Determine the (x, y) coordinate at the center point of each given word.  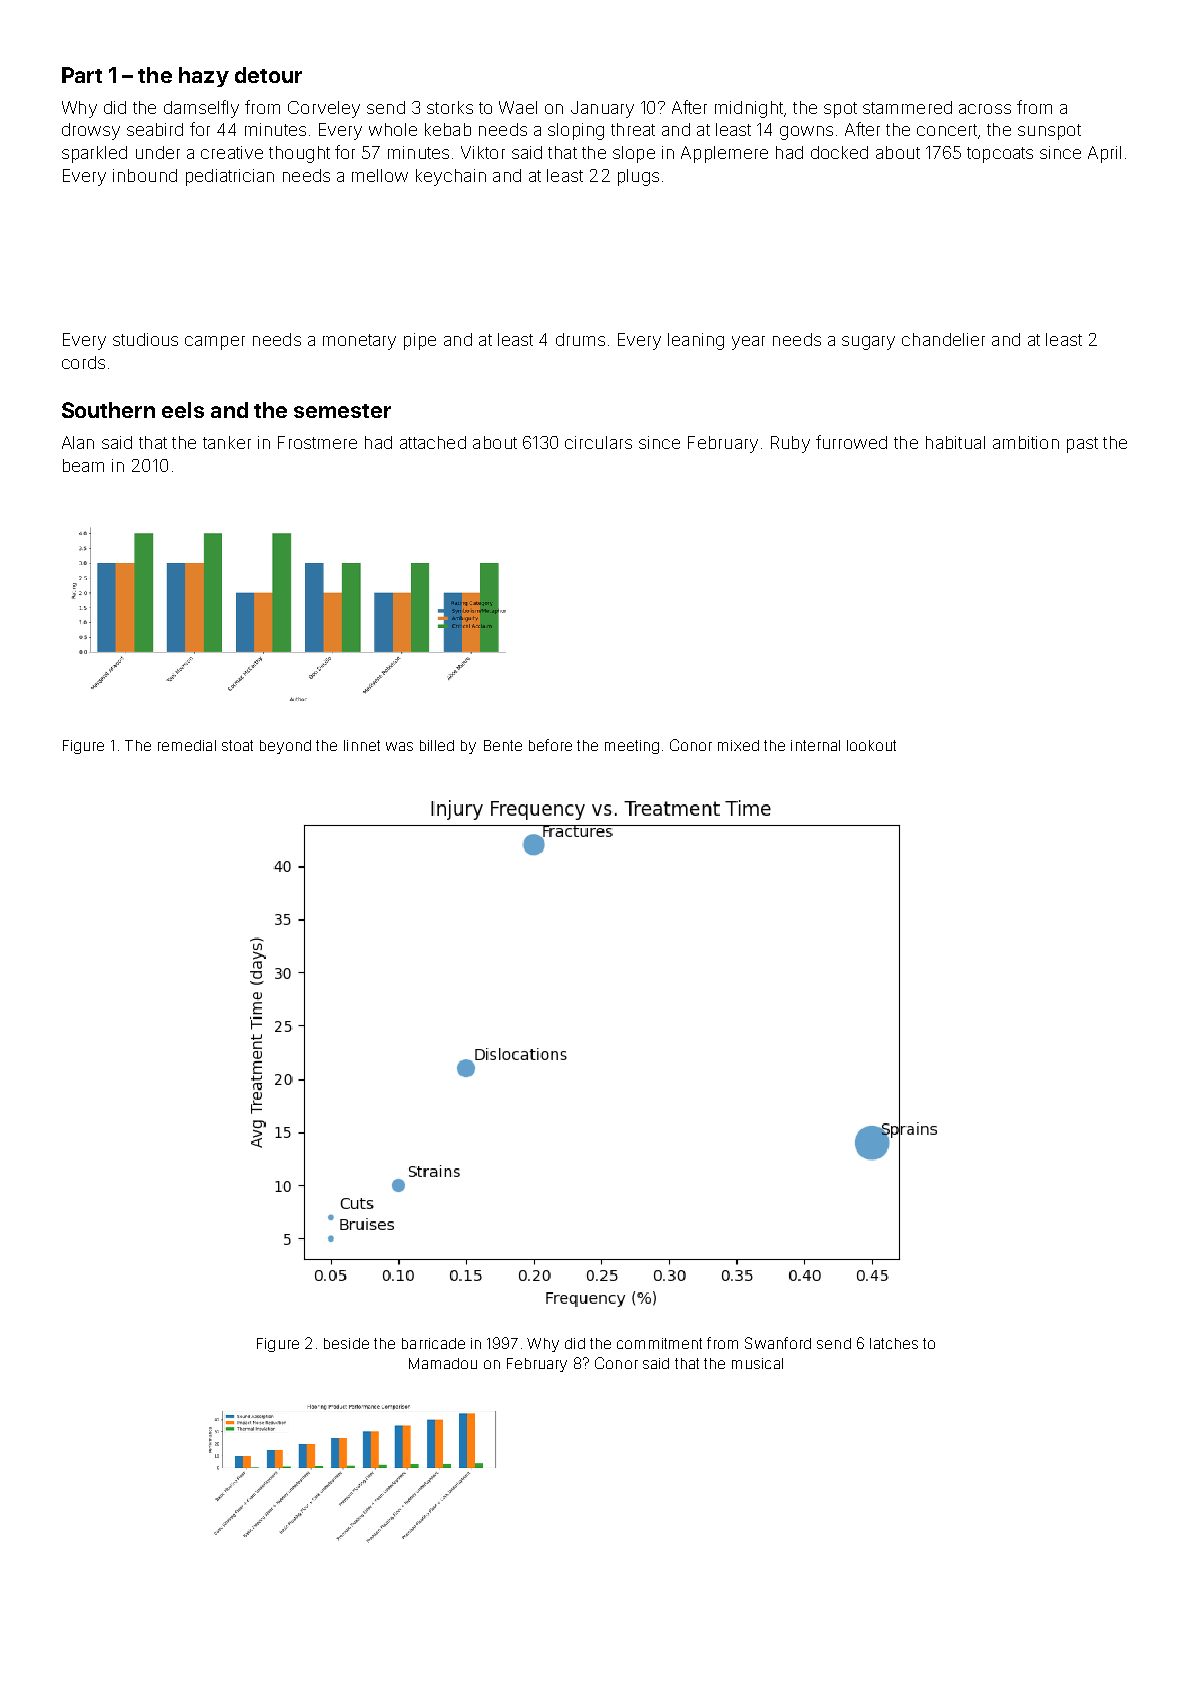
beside (346, 1343)
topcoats (1000, 155)
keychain (451, 177)
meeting (632, 747)
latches (894, 1343)
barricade (433, 1343)
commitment (659, 1343)
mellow (380, 175)
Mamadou (443, 1363)
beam (83, 465)
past (1082, 445)
